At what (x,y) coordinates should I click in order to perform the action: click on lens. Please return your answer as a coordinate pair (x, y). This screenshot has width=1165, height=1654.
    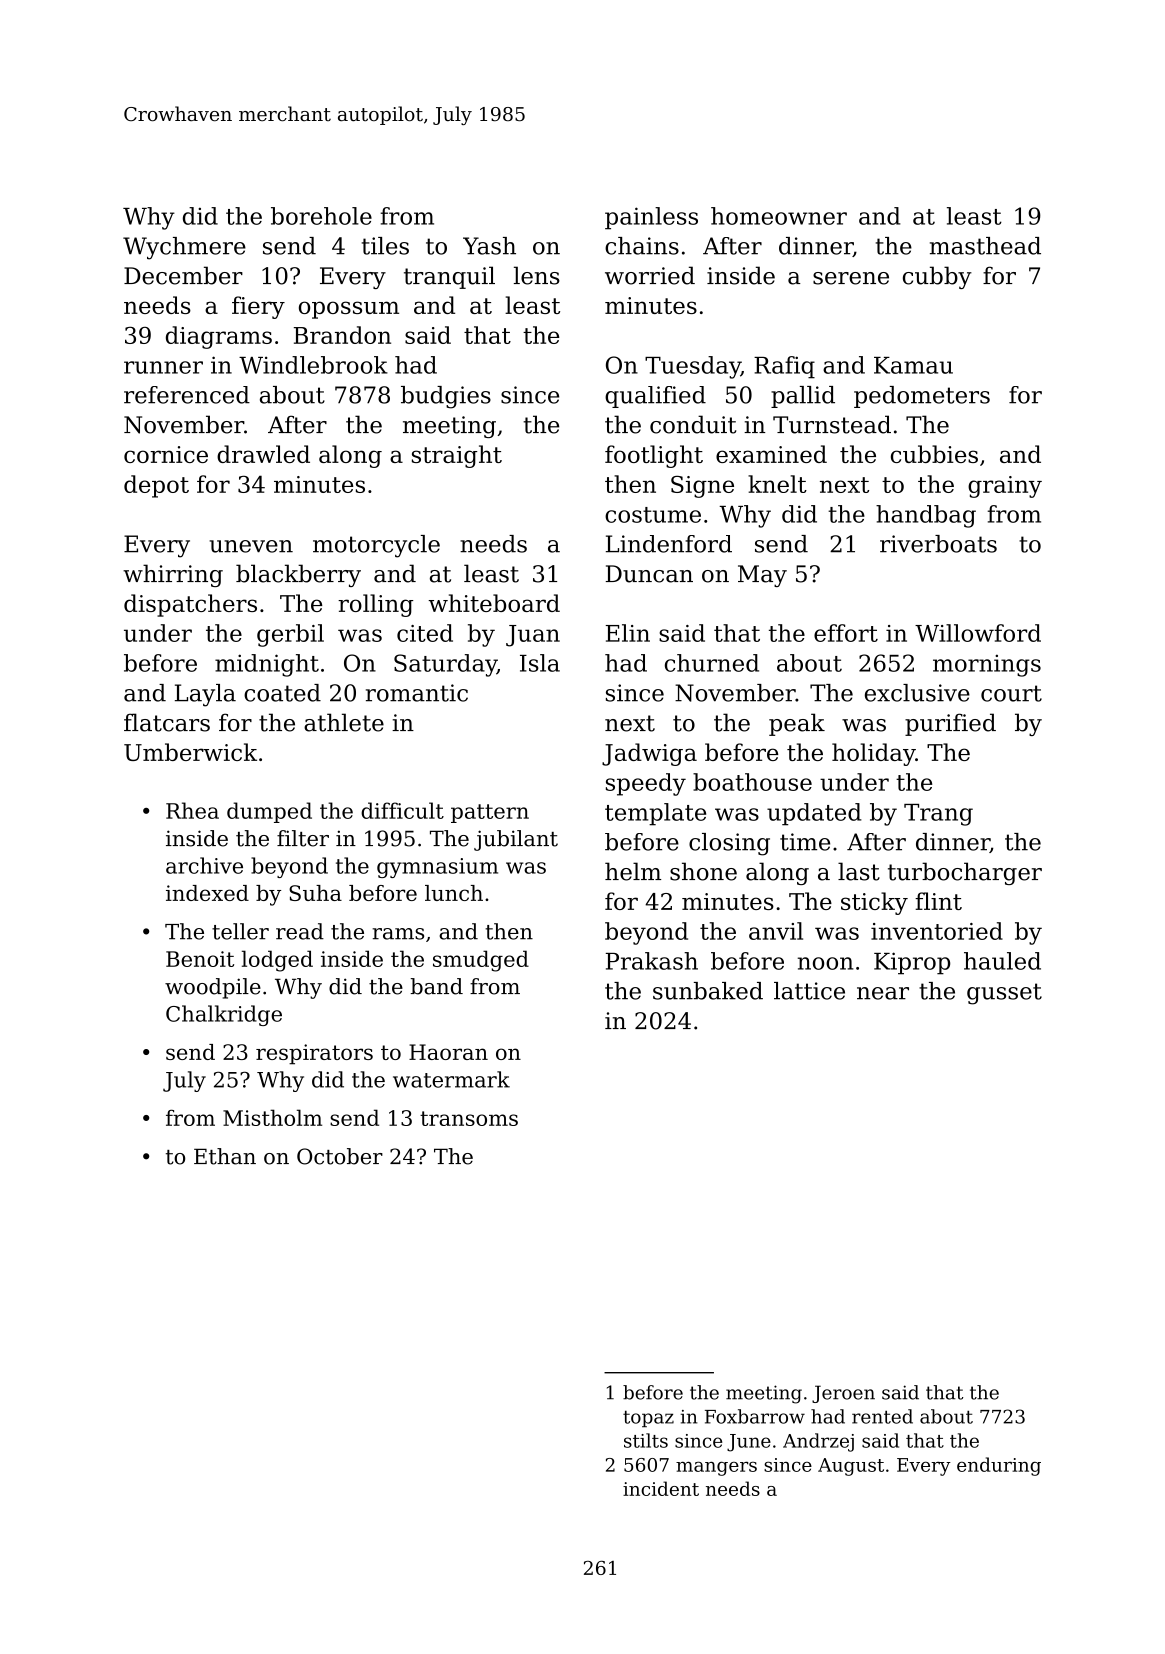
    Looking at the image, I should click on (537, 275).
